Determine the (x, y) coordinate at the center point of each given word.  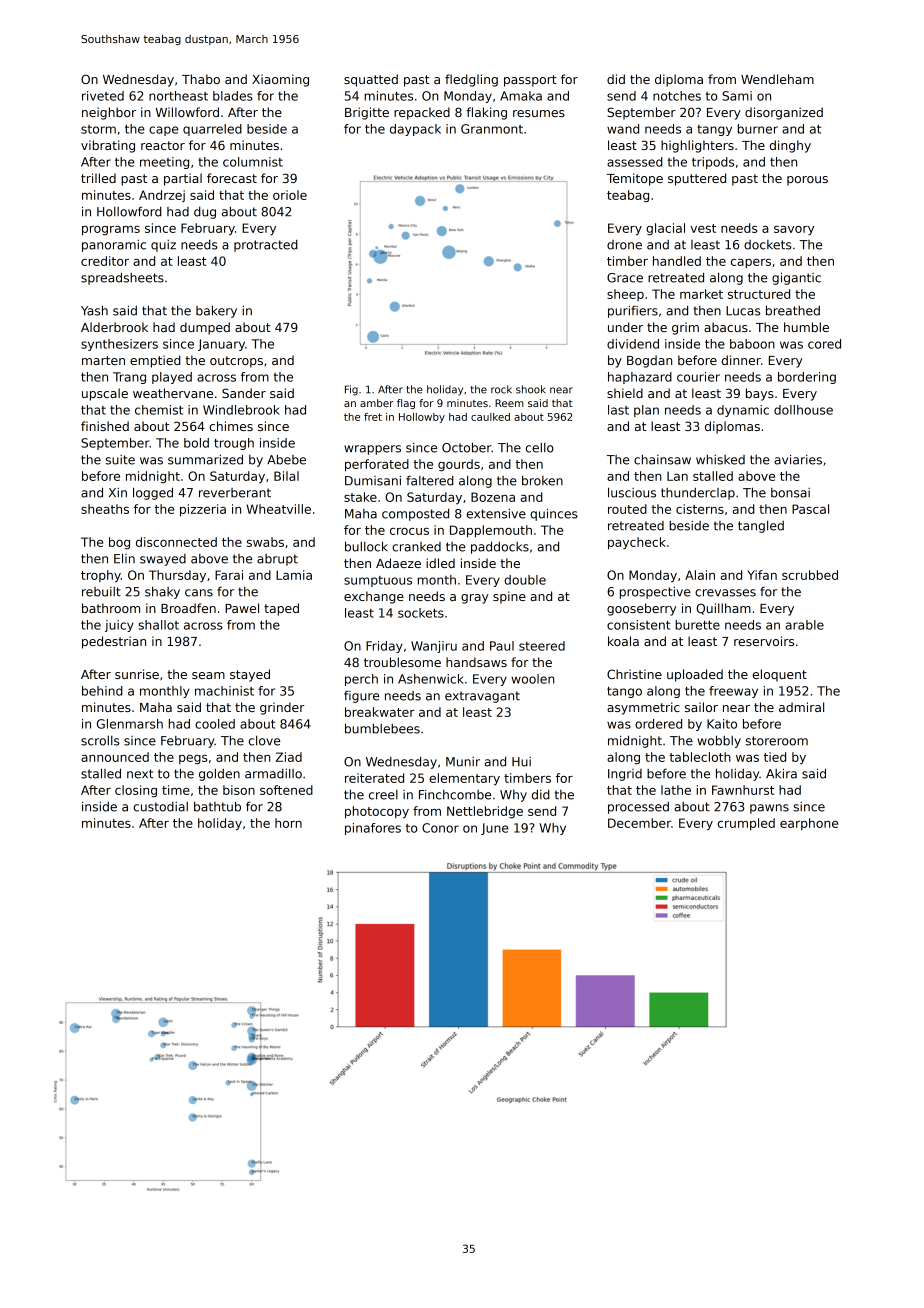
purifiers (633, 311)
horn (288, 823)
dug (205, 213)
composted (415, 514)
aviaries (798, 459)
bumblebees (382, 728)
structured (759, 294)
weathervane (173, 393)
